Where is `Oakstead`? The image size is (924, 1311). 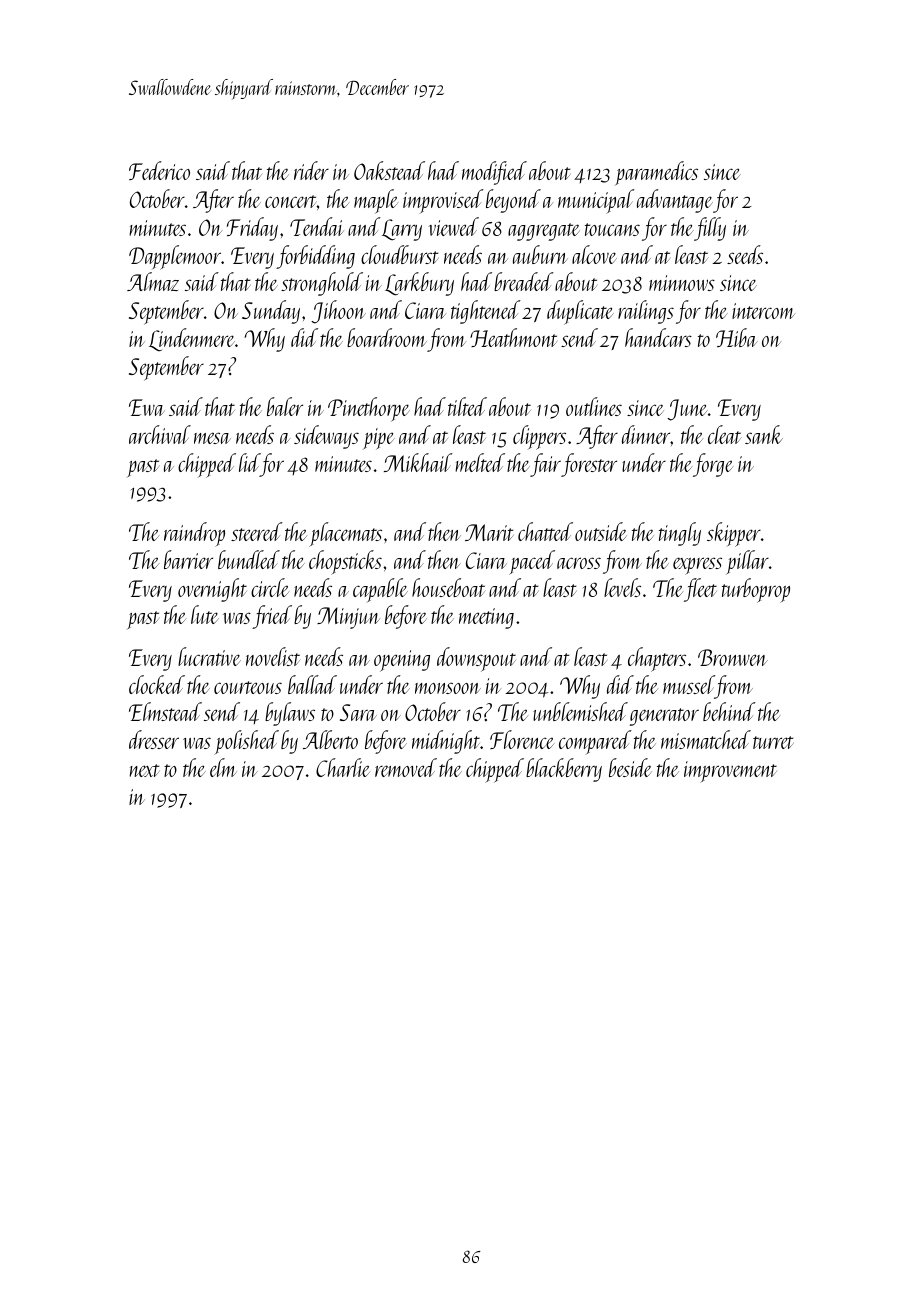
Oakstead is located at coordinates (389, 170).
